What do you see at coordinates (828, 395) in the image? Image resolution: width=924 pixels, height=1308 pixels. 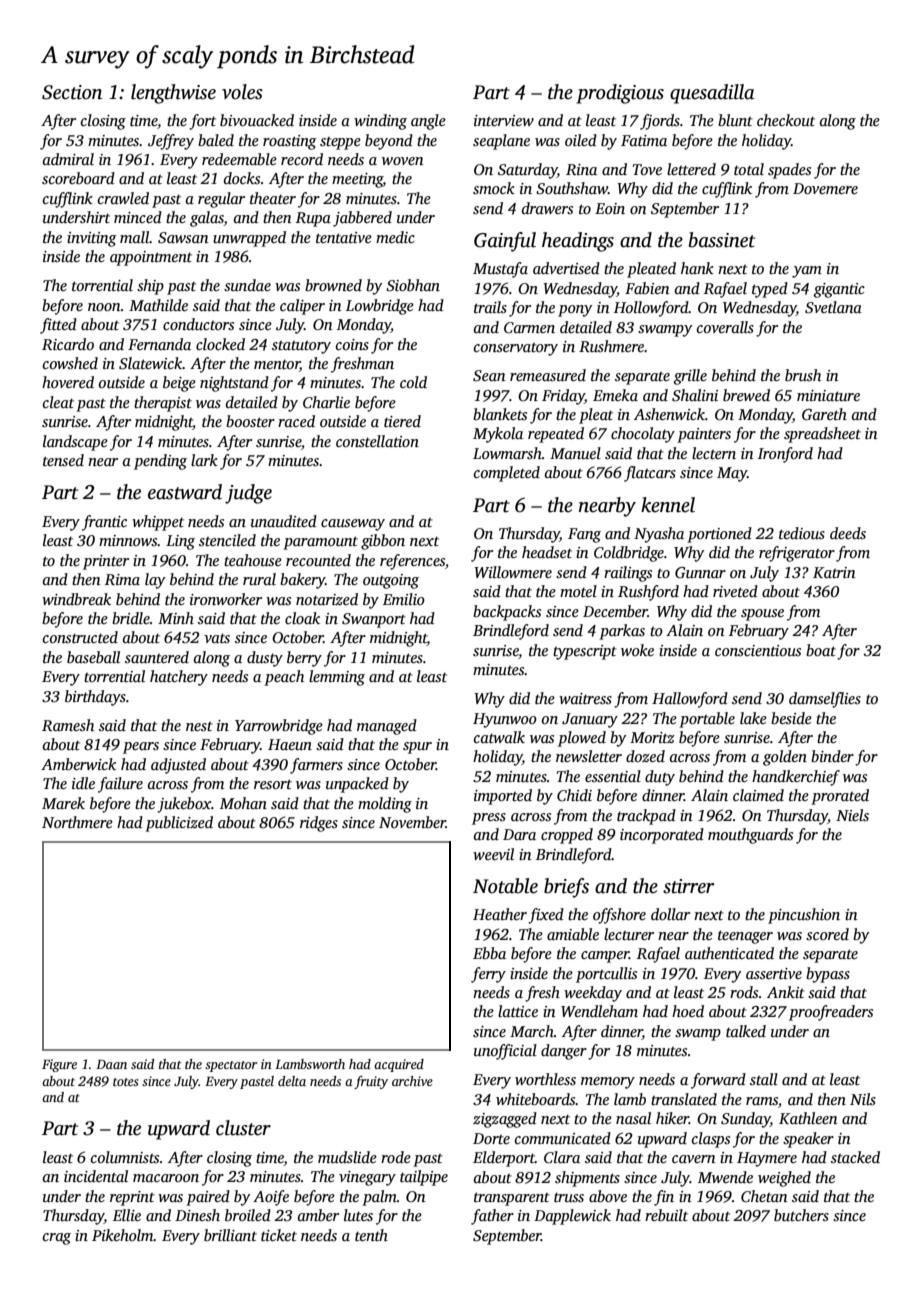 I see `miniature` at bounding box center [828, 395].
